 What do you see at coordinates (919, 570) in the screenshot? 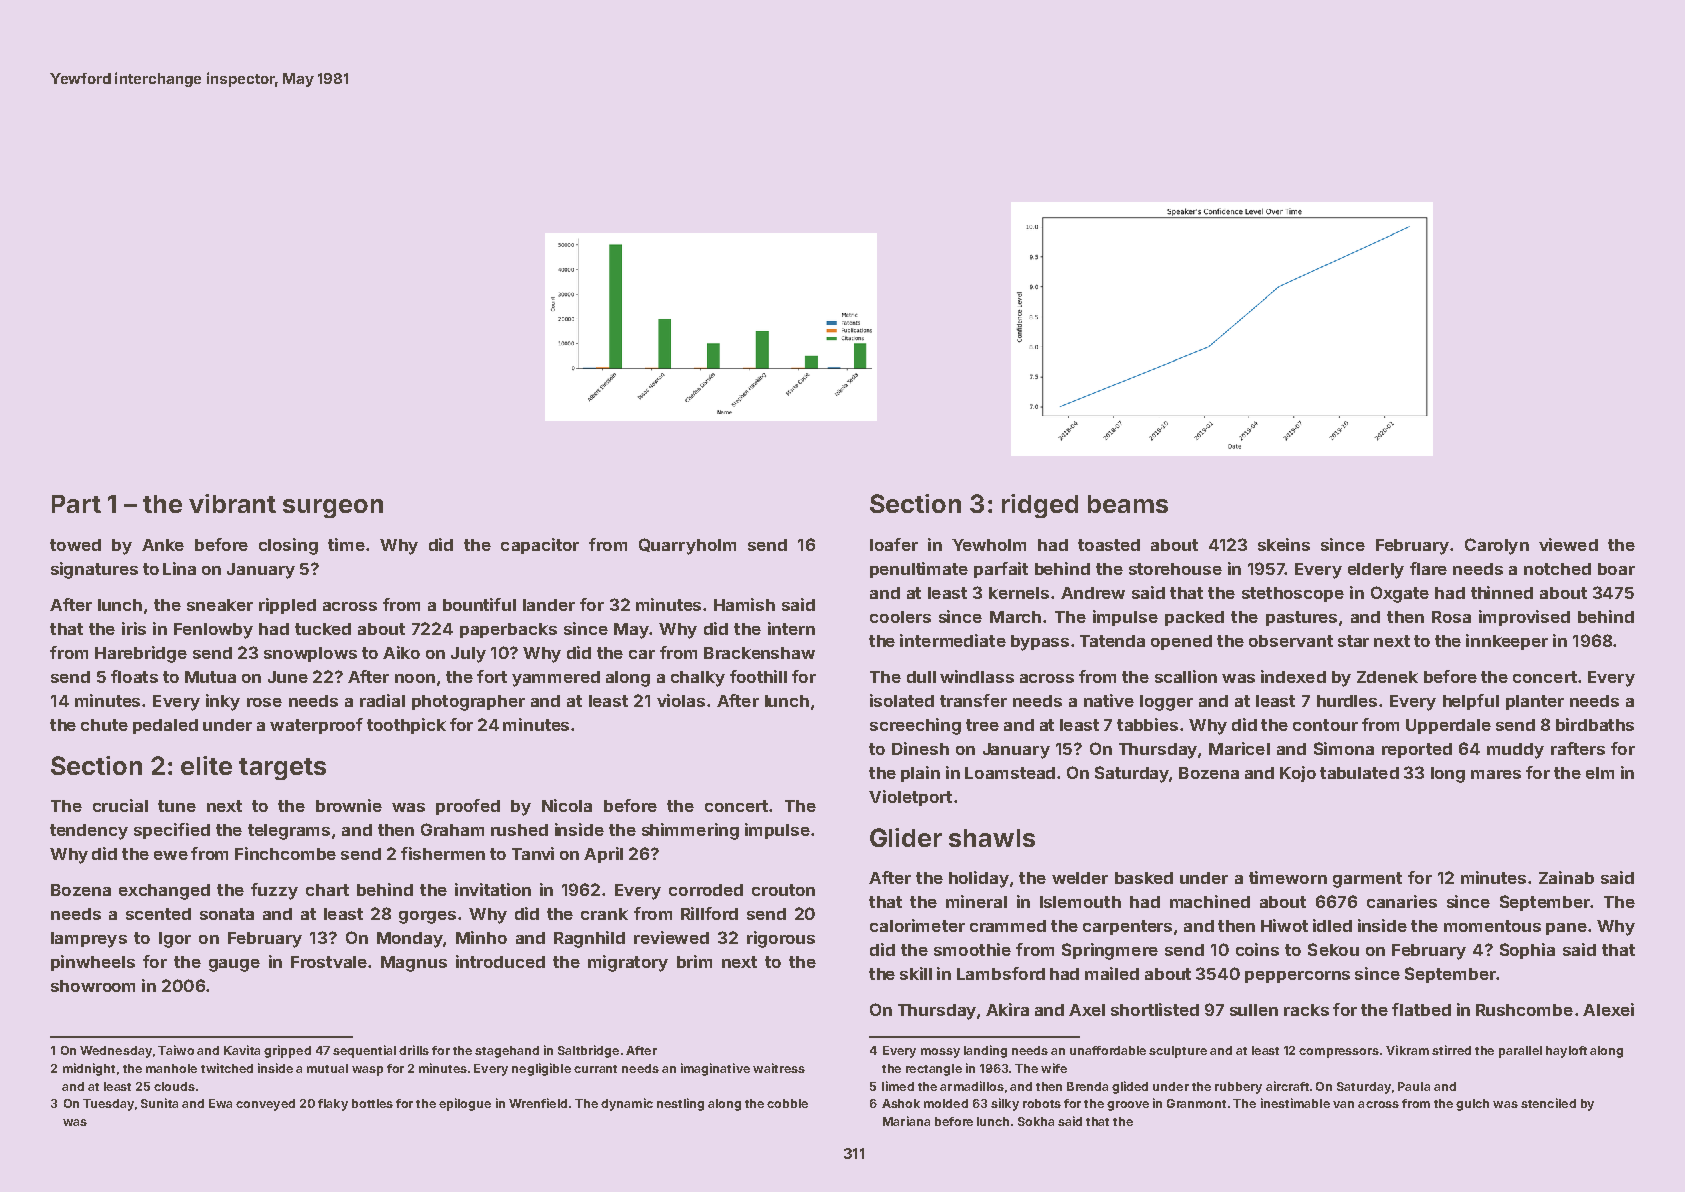
I see `penultimate` at bounding box center [919, 570].
